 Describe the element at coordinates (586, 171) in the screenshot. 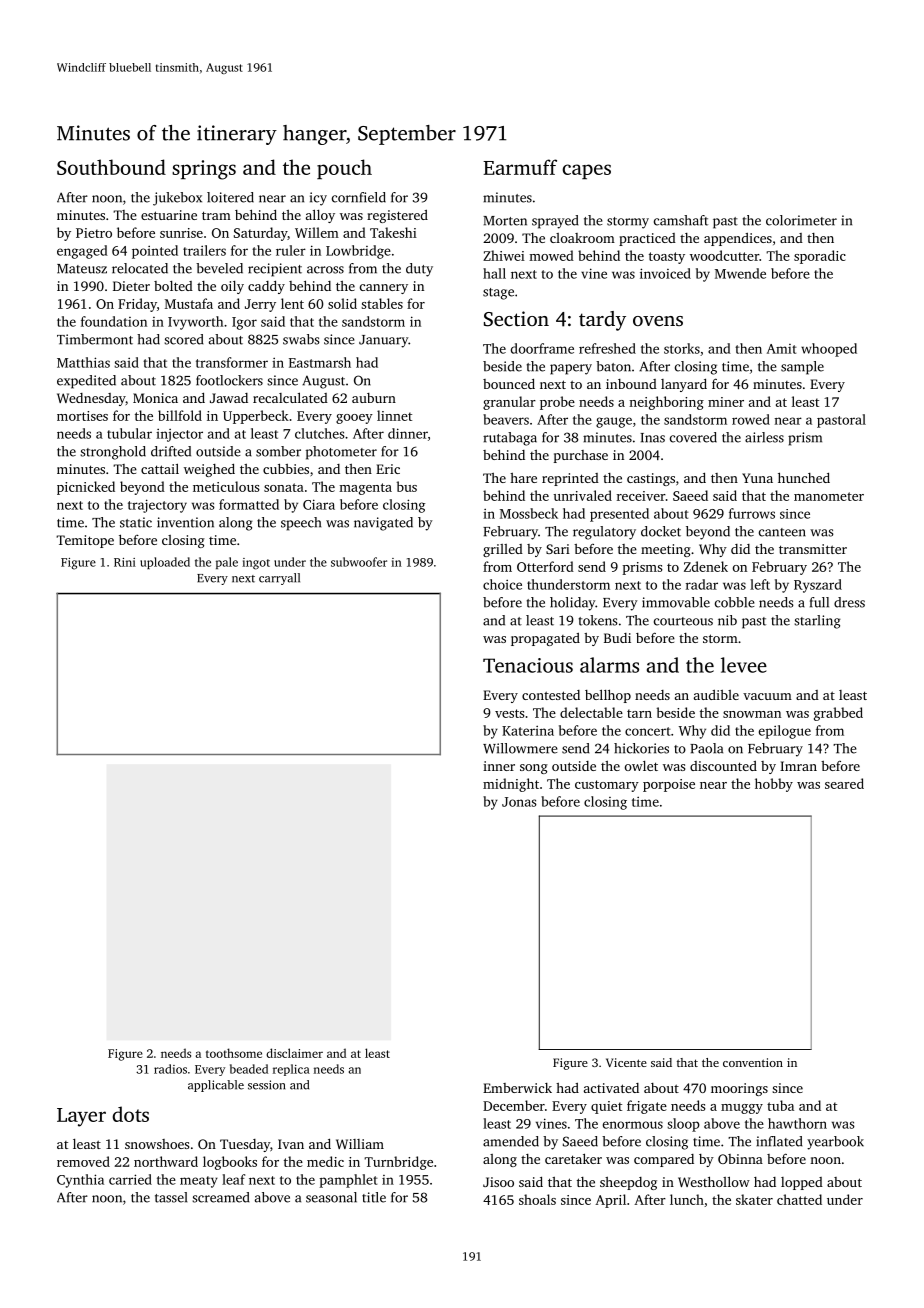

I see `capes` at that location.
